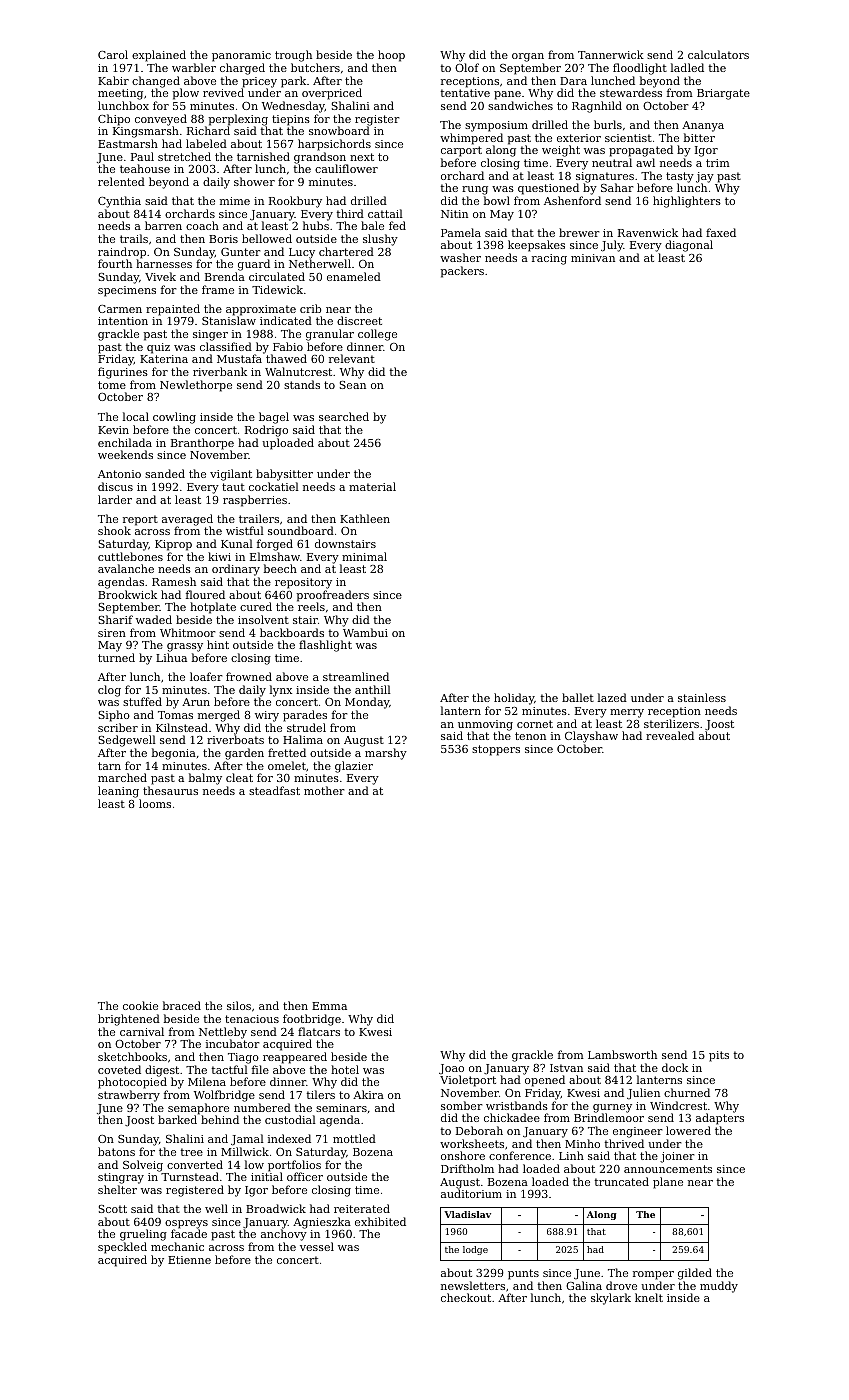  Describe the element at coordinates (719, 1056) in the screenshot. I see `pits` at that location.
